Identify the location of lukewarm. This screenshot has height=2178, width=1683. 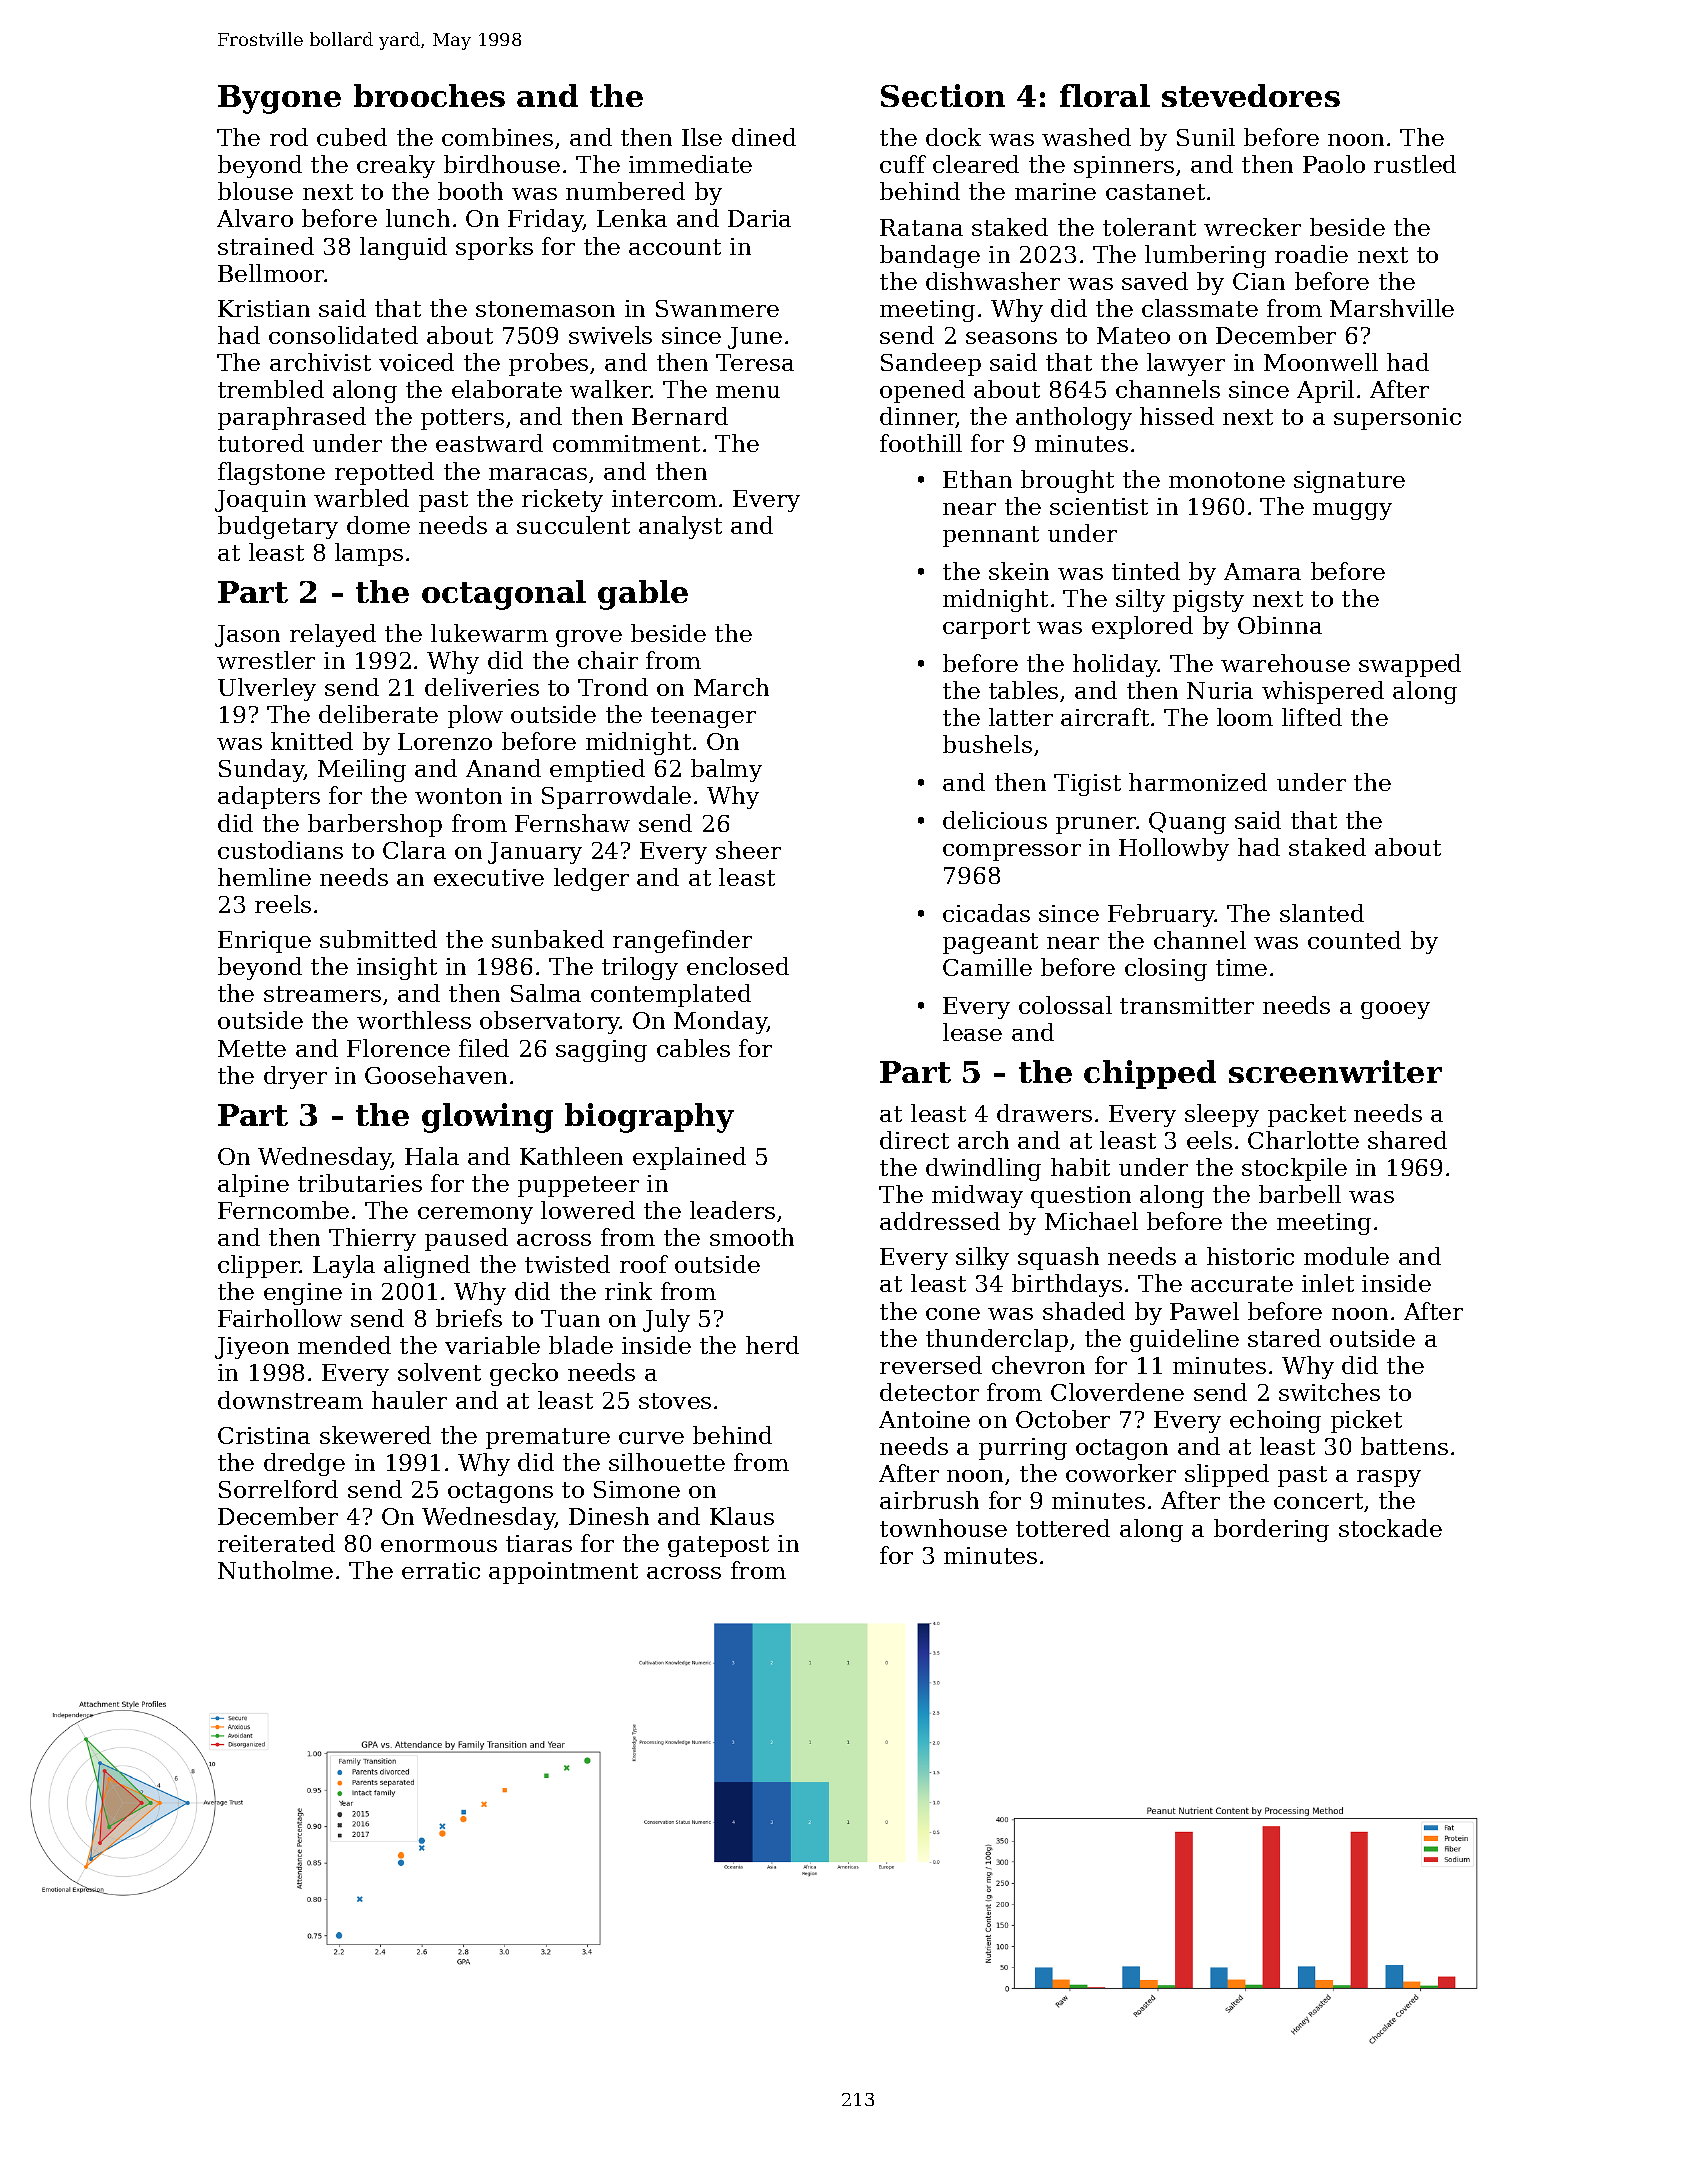
(489, 633).
